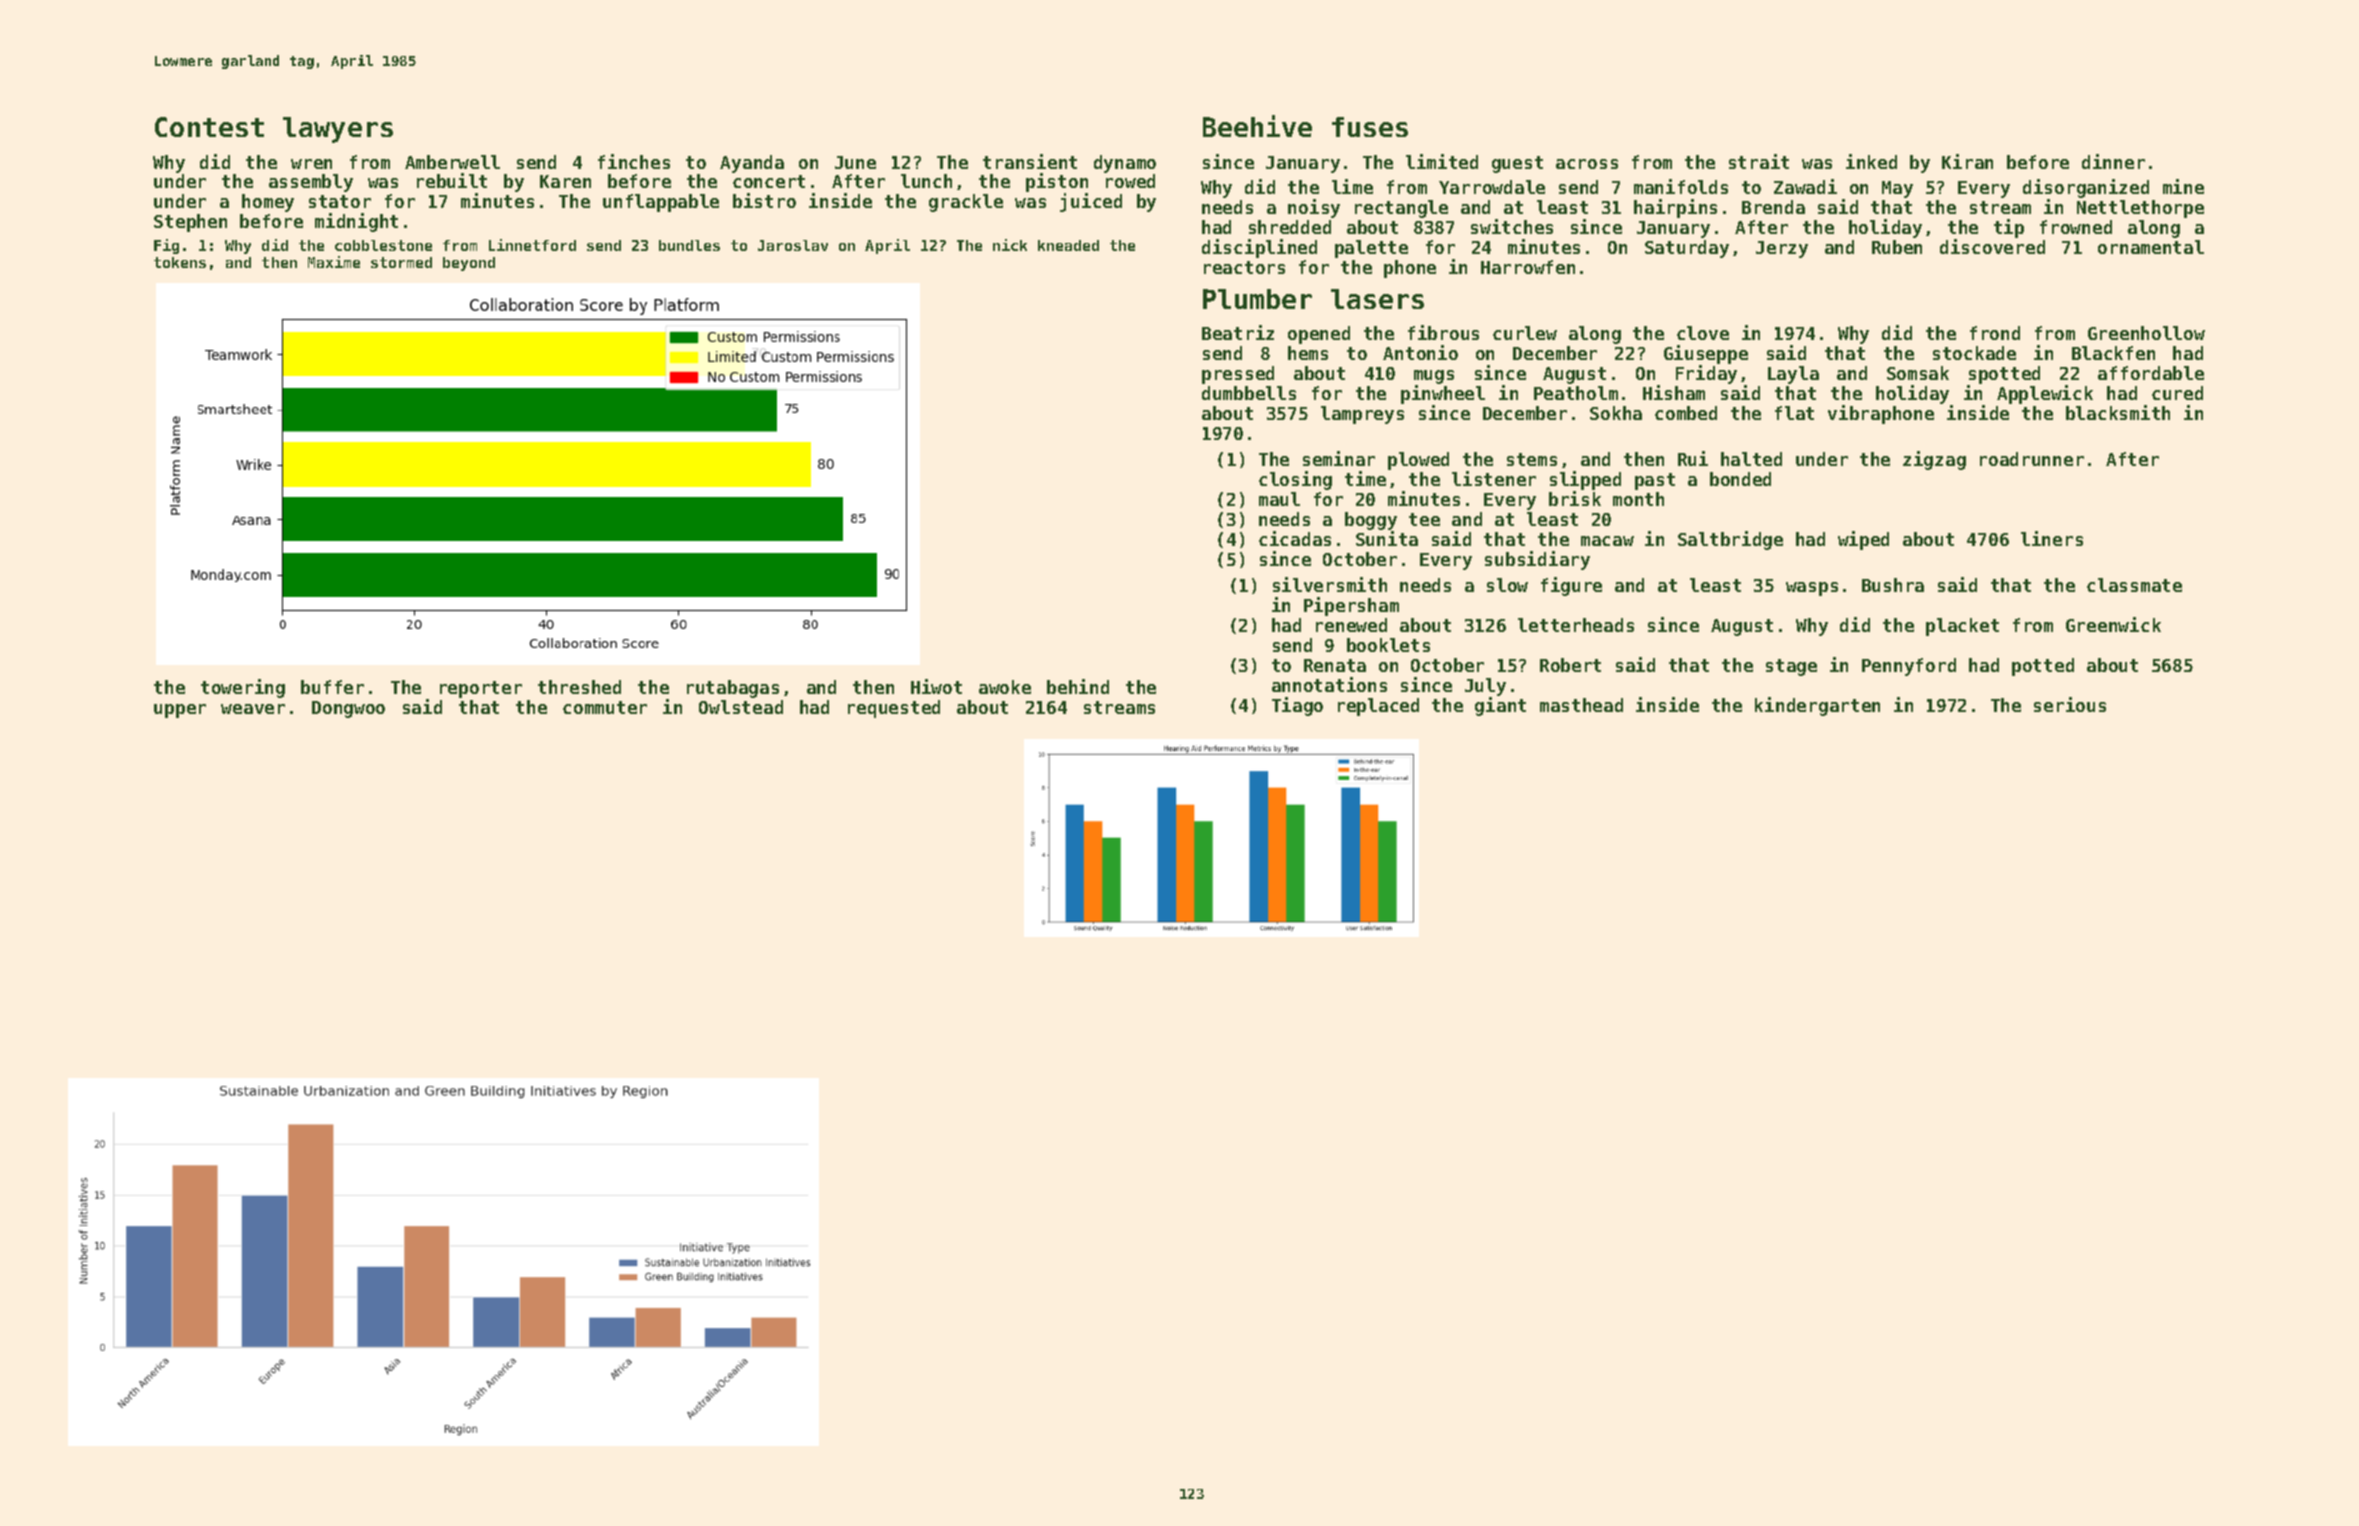  What do you see at coordinates (348, 709) in the page?
I see `Dongwoo` at bounding box center [348, 709].
